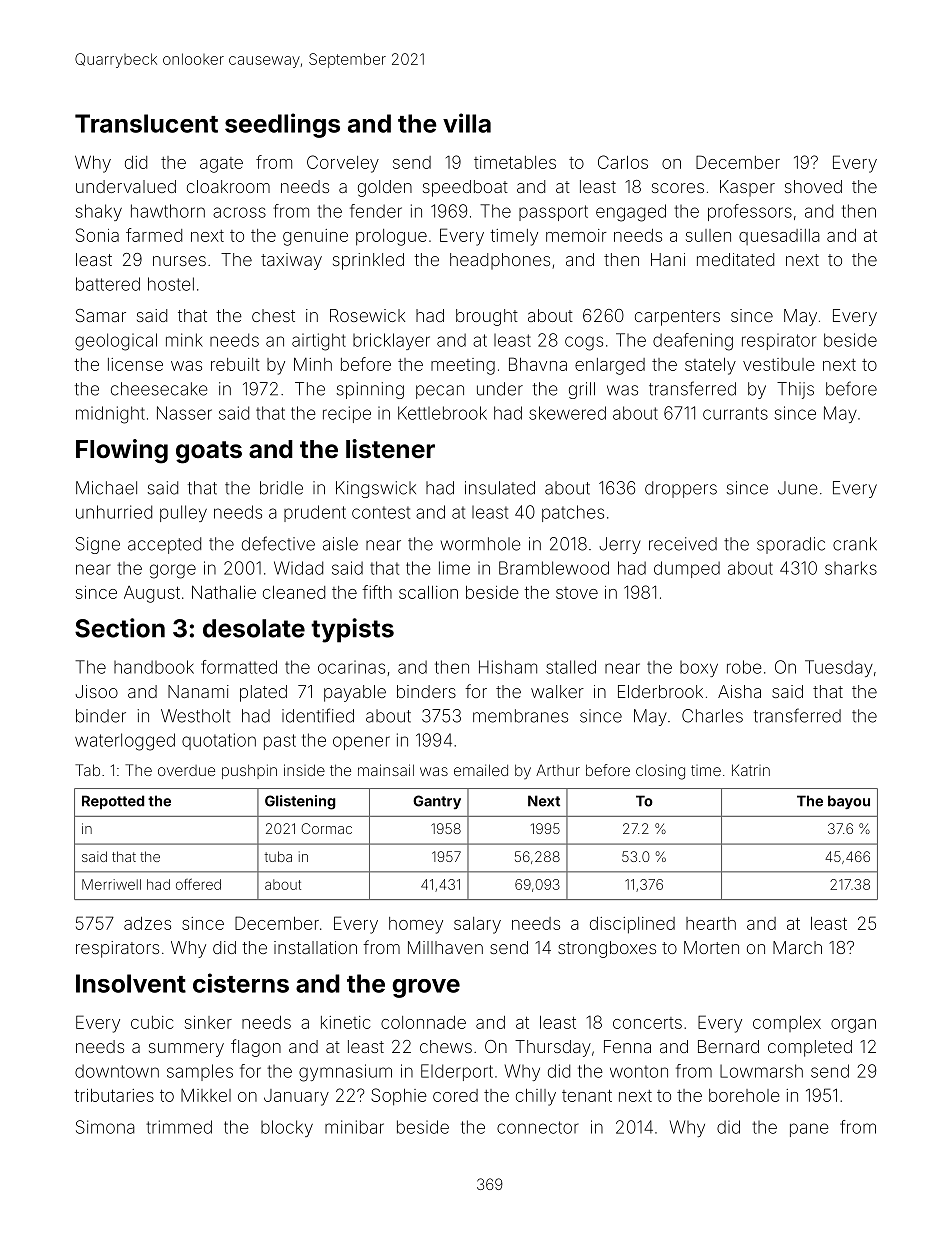 The width and height of the document is (952, 1233). What do you see at coordinates (744, 1095) in the document?
I see `borehole` at bounding box center [744, 1095].
